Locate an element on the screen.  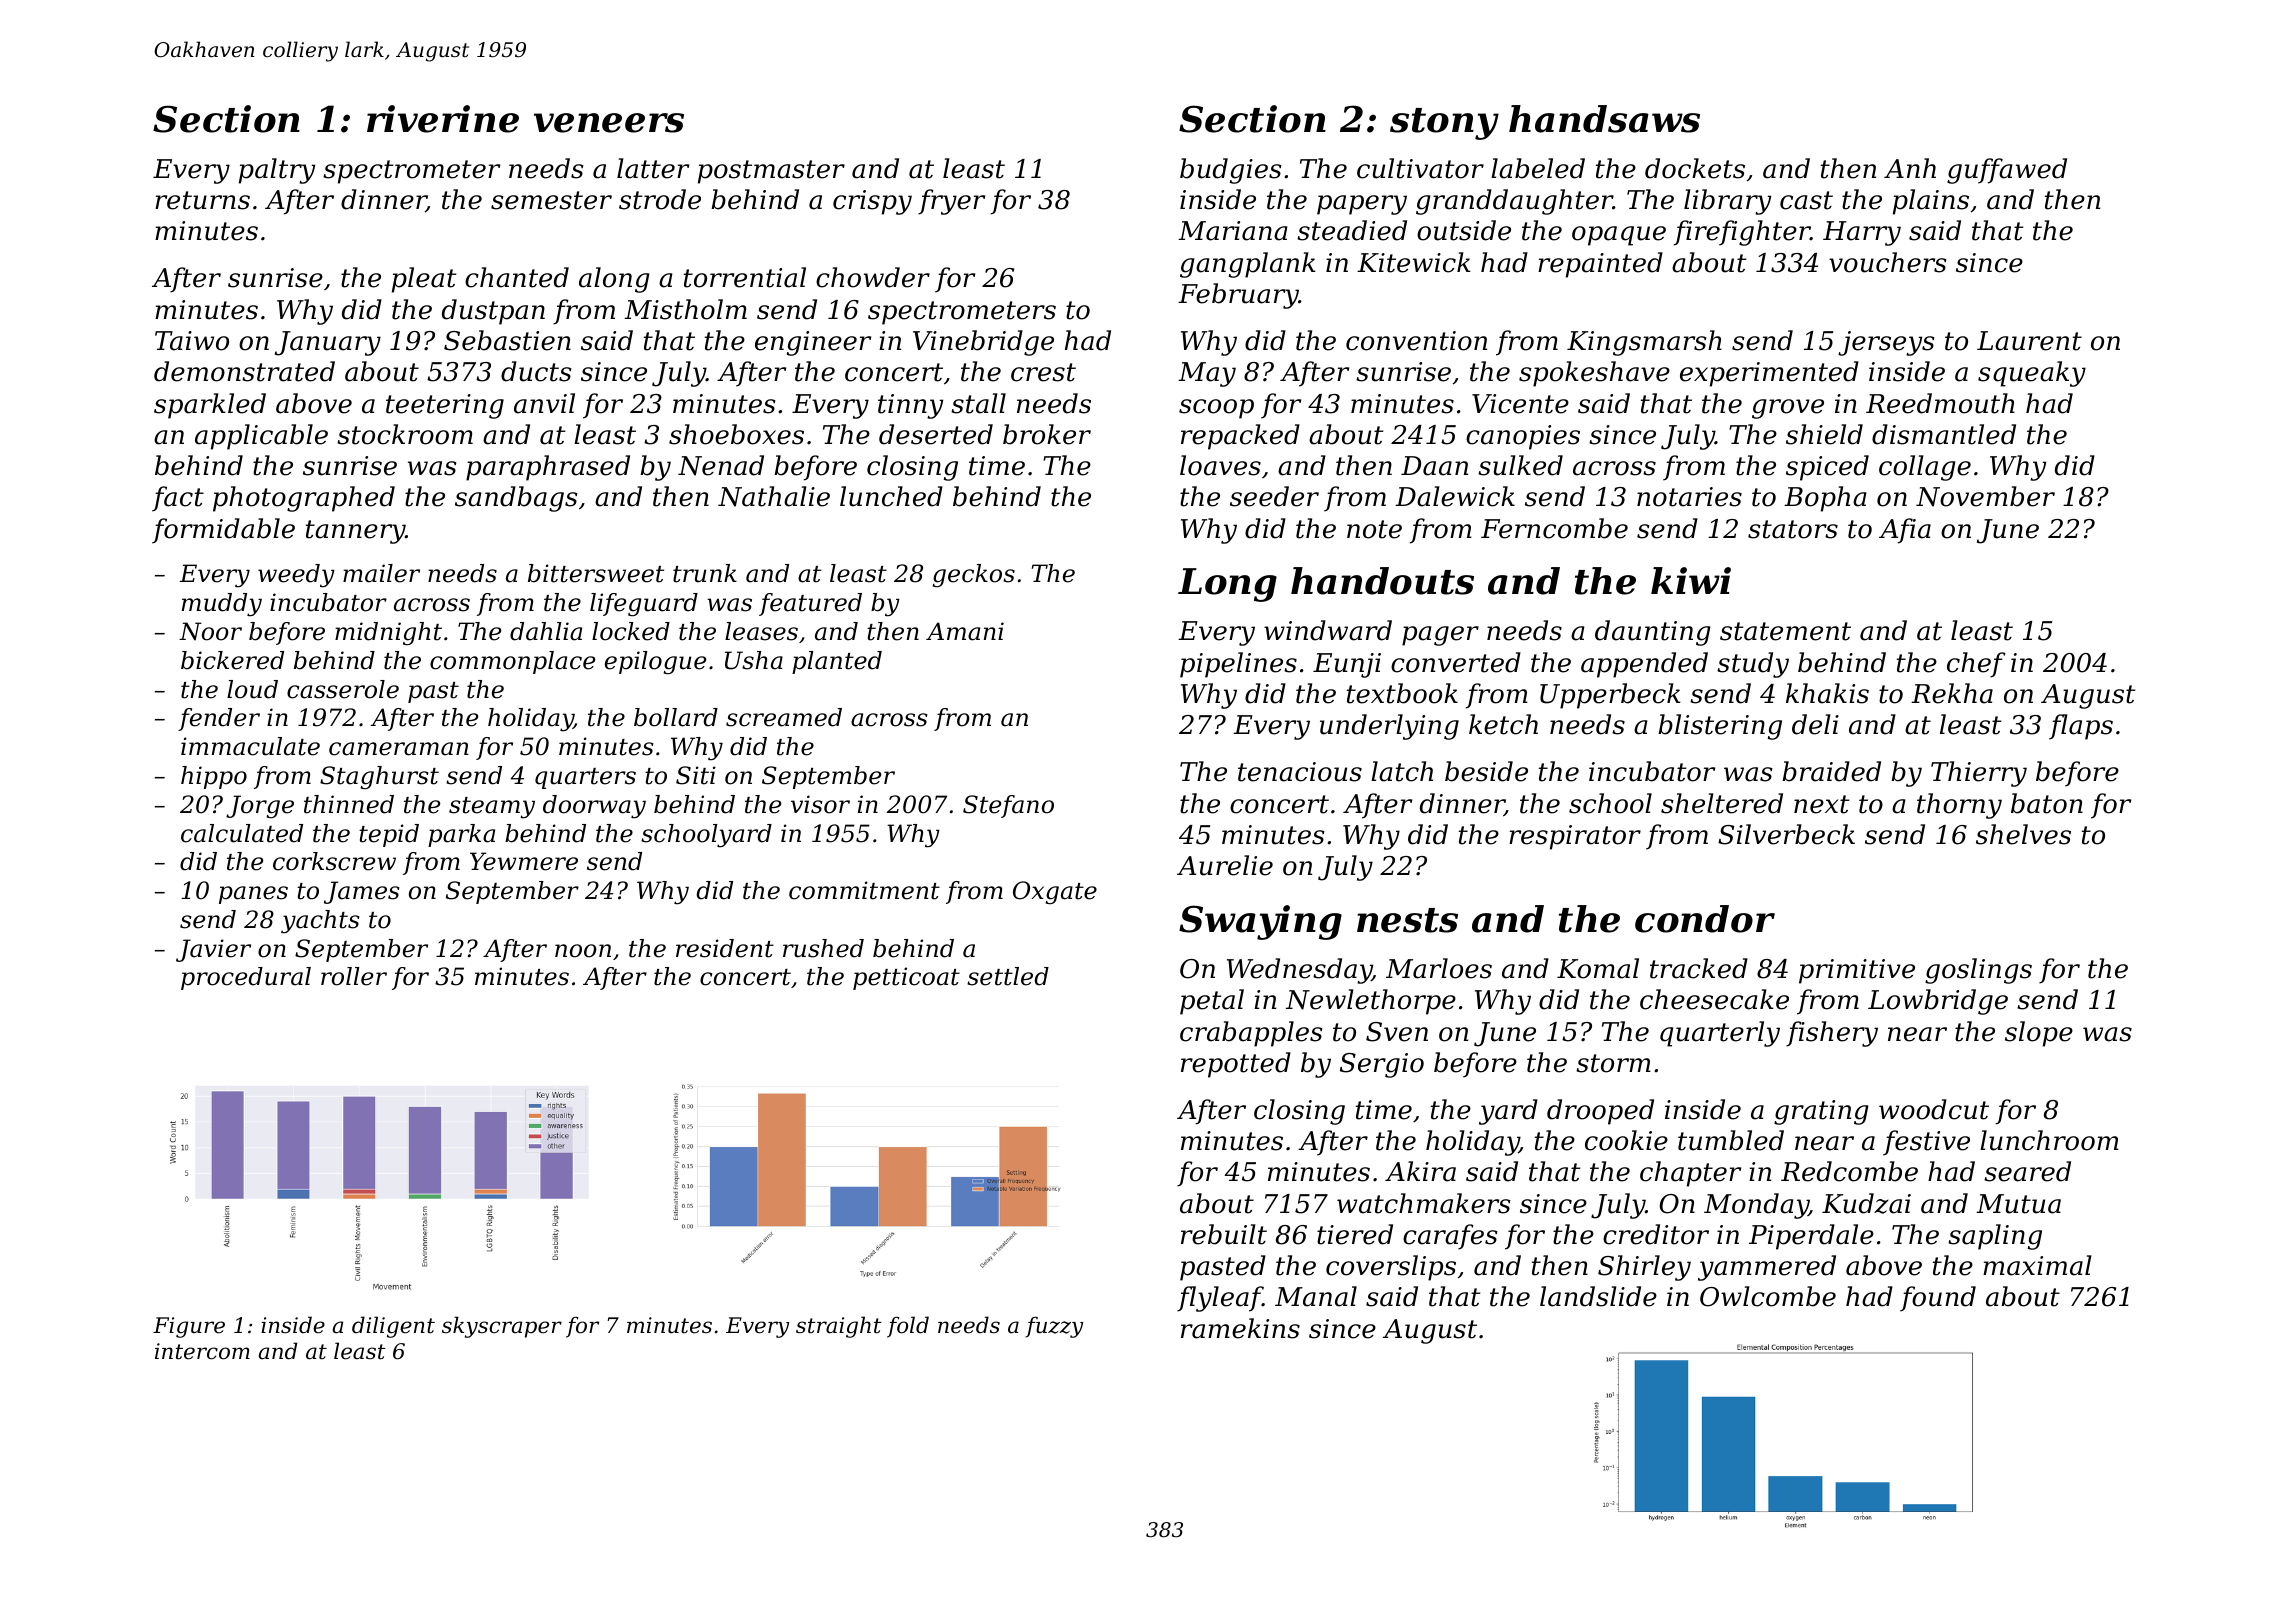
lunched is located at coordinates (891, 496).
